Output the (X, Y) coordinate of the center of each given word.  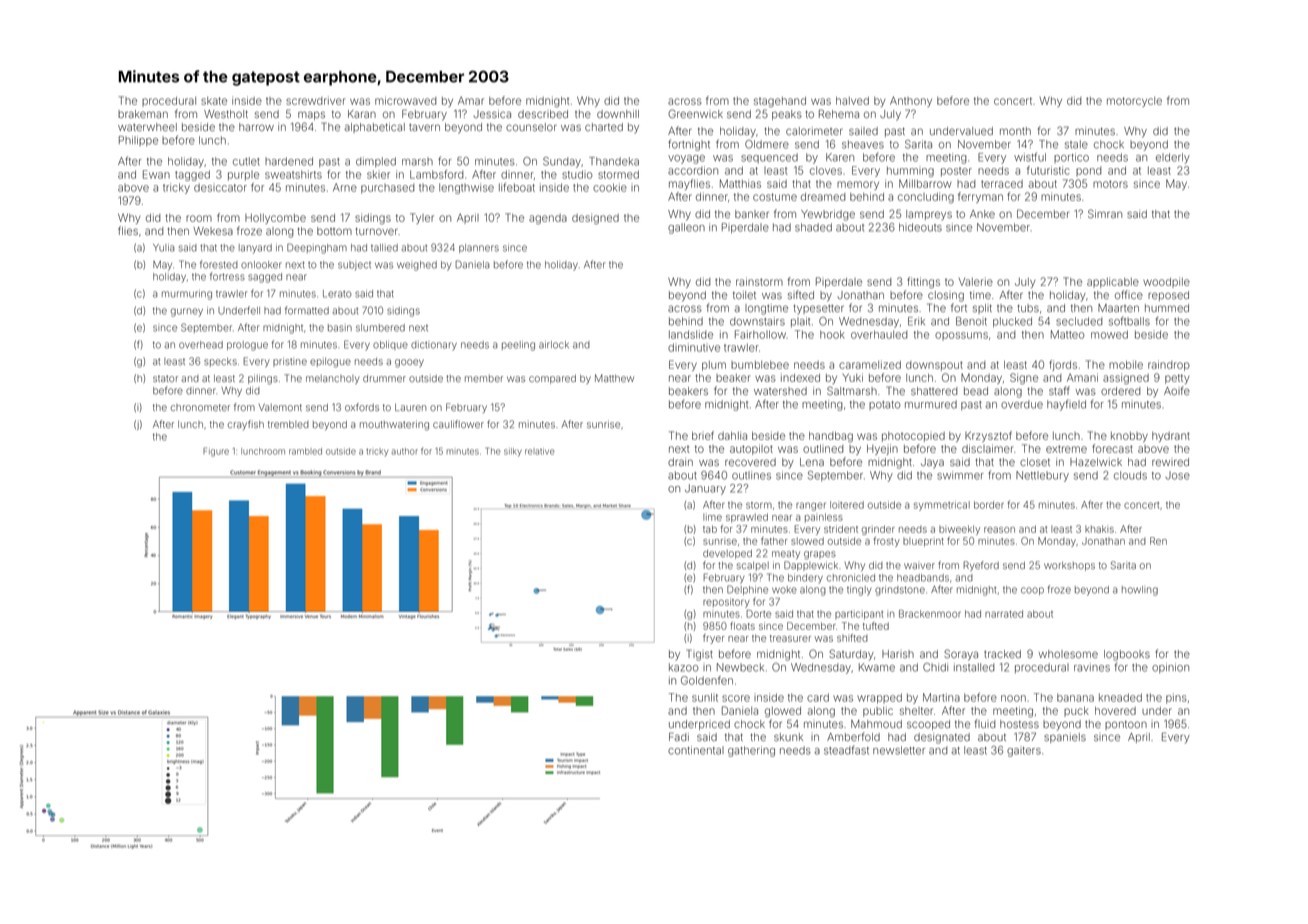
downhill (618, 114)
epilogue (330, 362)
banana (1075, 697)
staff (1059, 390)
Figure (216, 452)
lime (712, 517)
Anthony (911, 101)
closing (946, 296)
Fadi (679, 736)
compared (552, 379)
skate (214, 101)
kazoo (684, 667)
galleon (686, 228)
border (989, 505)
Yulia (163, 248)
